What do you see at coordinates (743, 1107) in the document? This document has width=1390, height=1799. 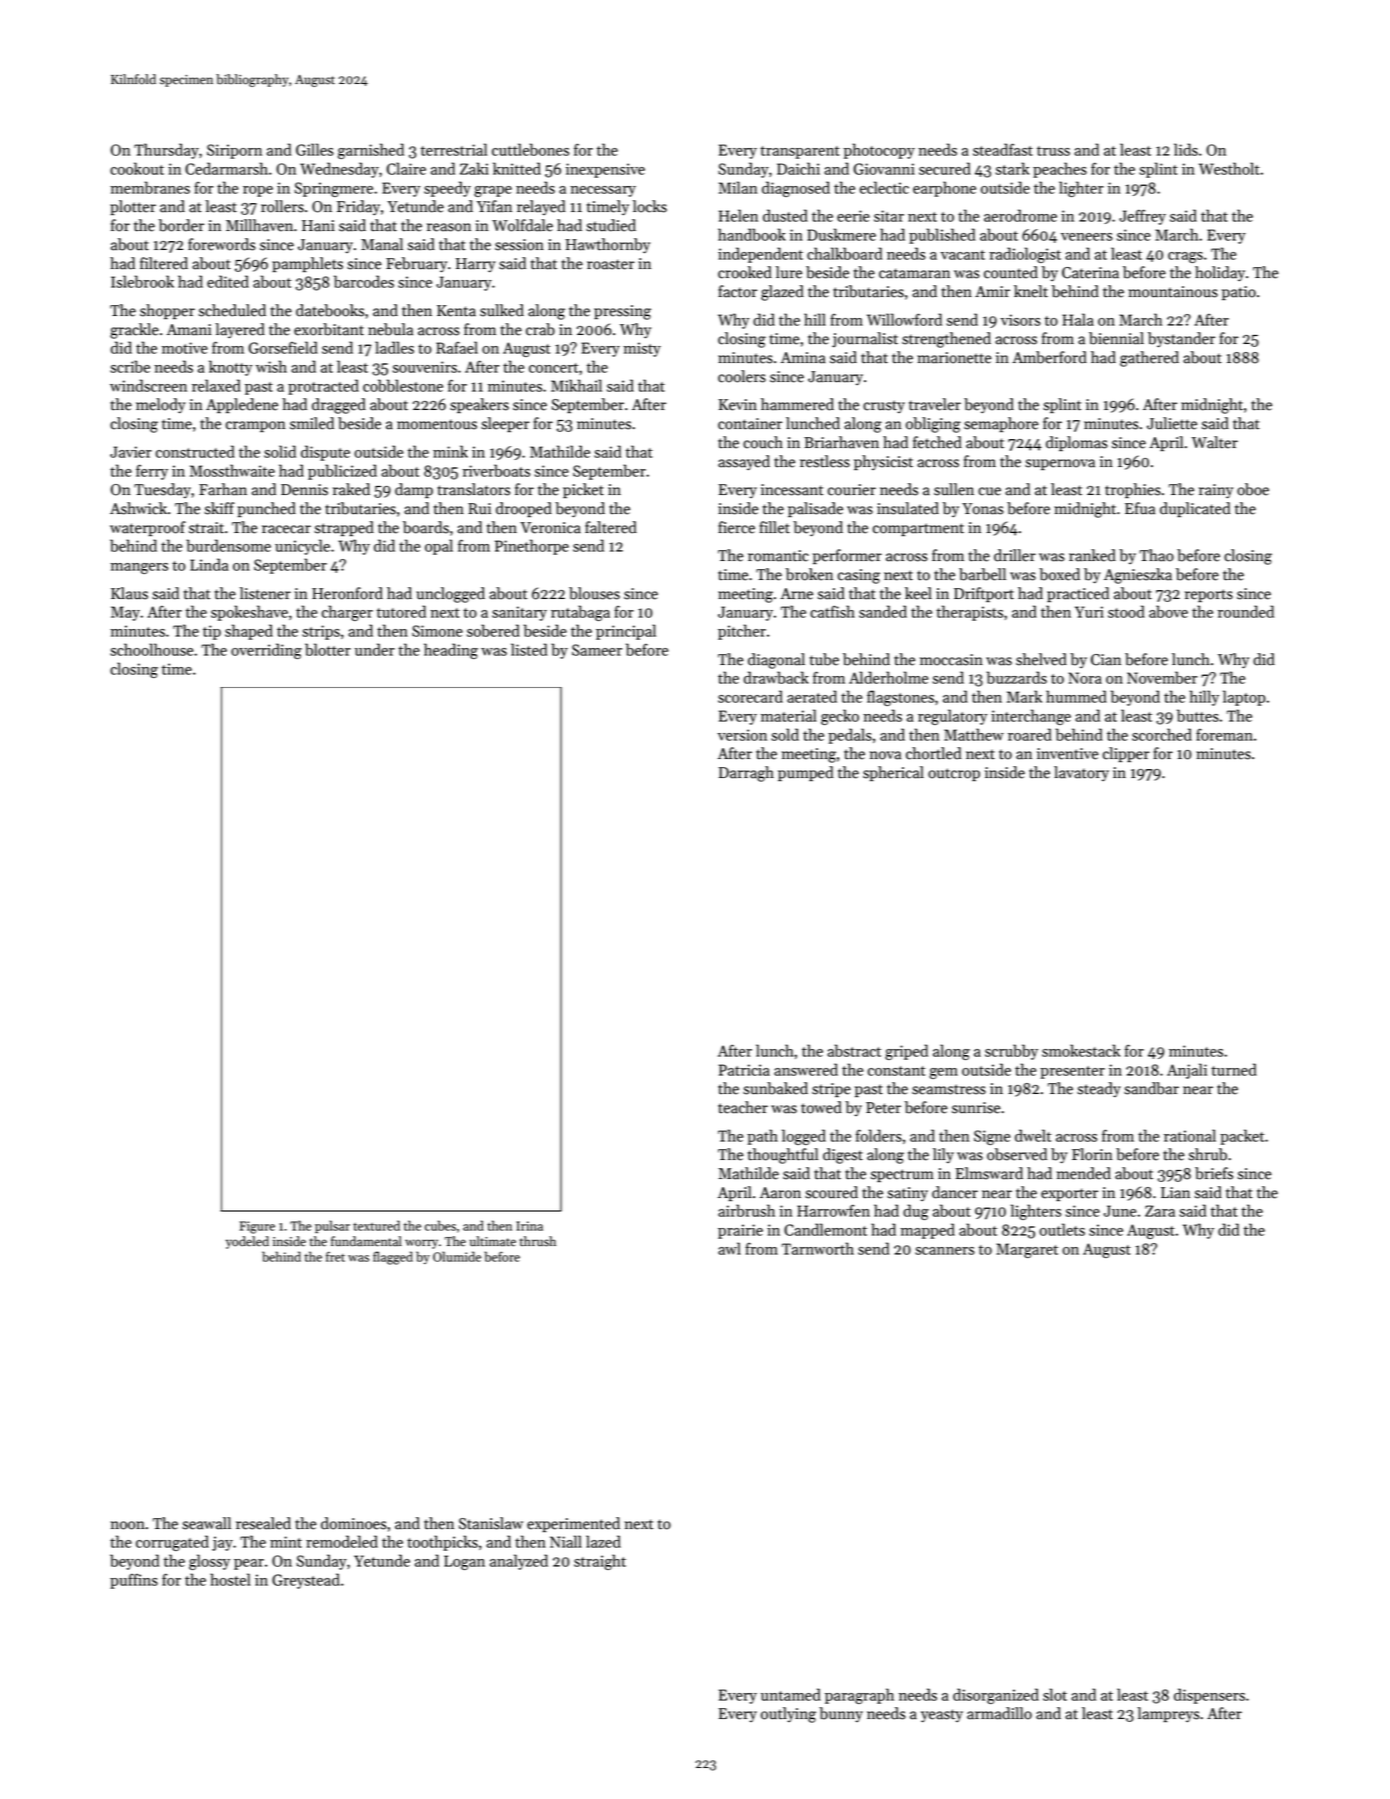 I see `teacher` at bounding box center [743, 1107].
